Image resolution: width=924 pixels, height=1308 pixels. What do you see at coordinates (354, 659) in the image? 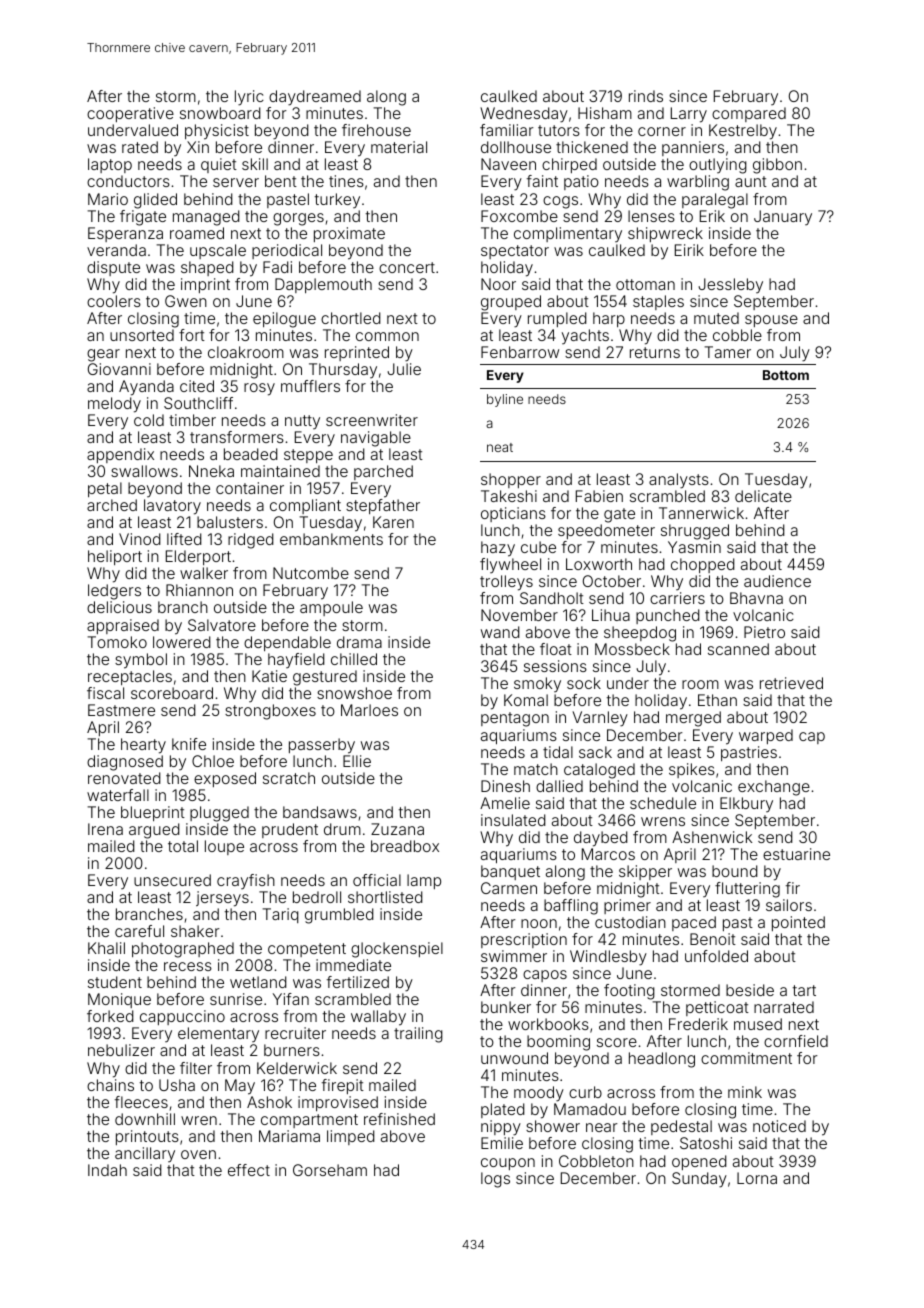
I see `chilled` at bounding box center [354, 659].
